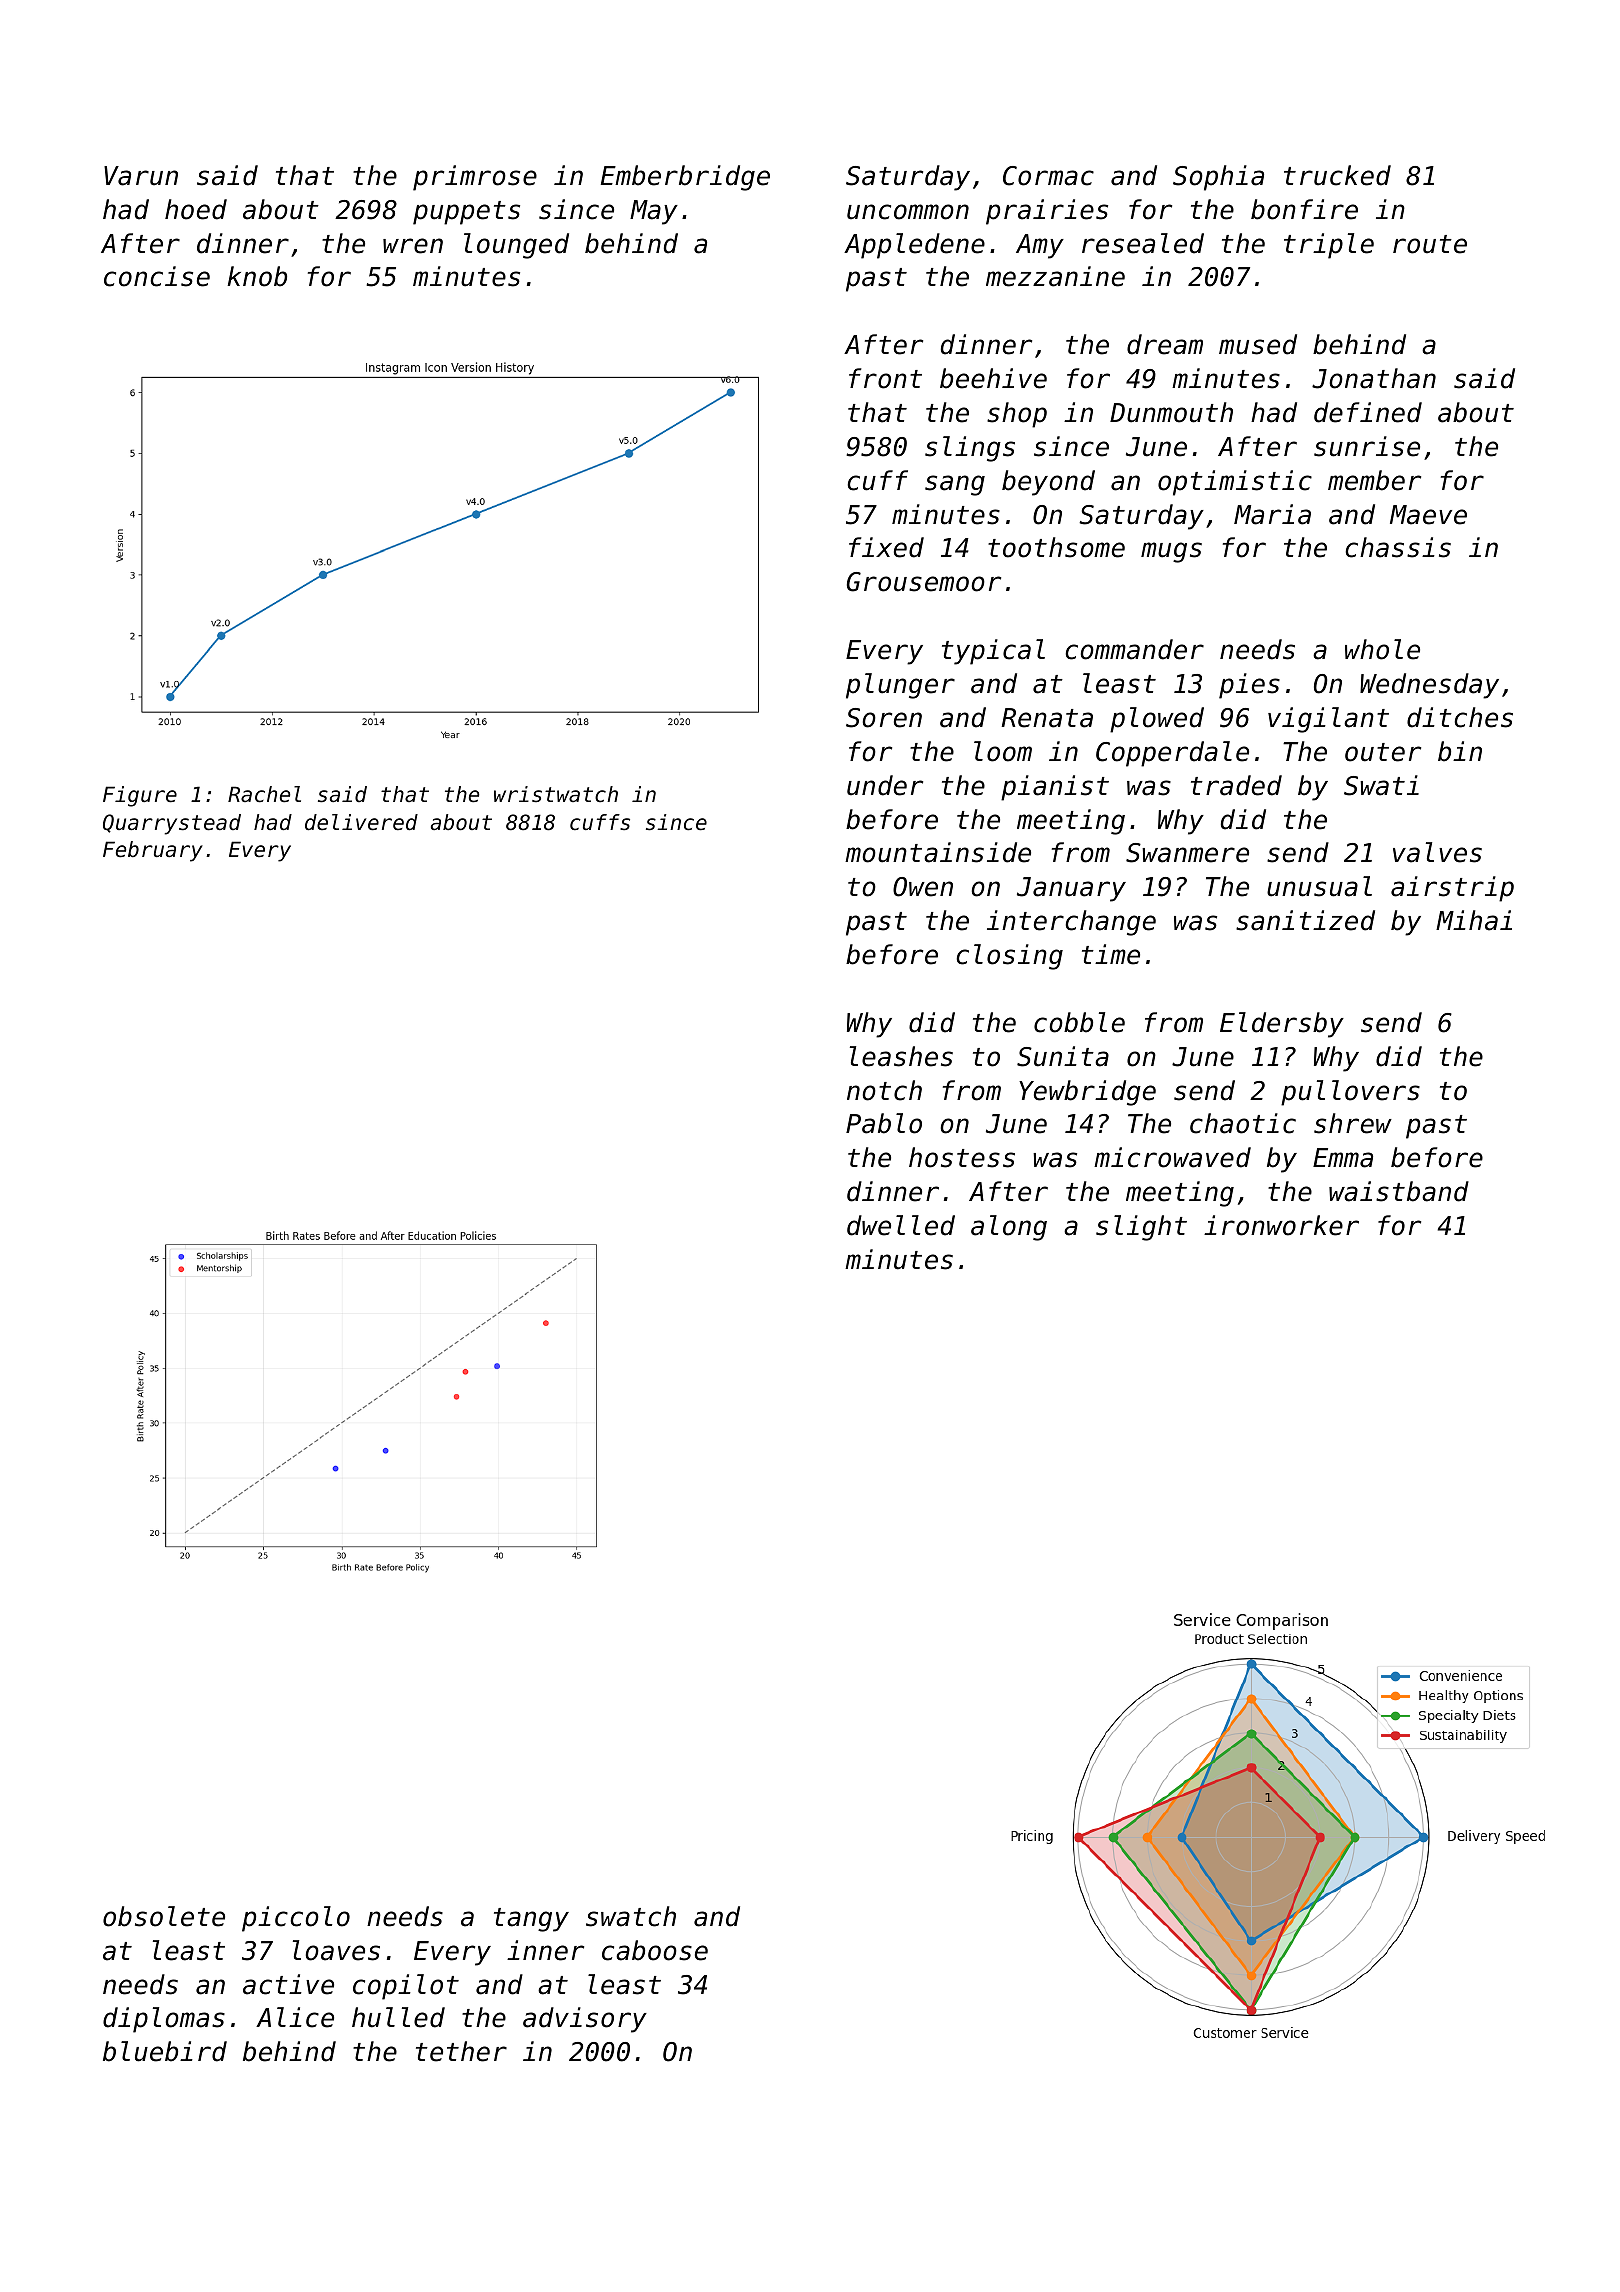  I want to click on ironworker, so click(1281, 1225).
